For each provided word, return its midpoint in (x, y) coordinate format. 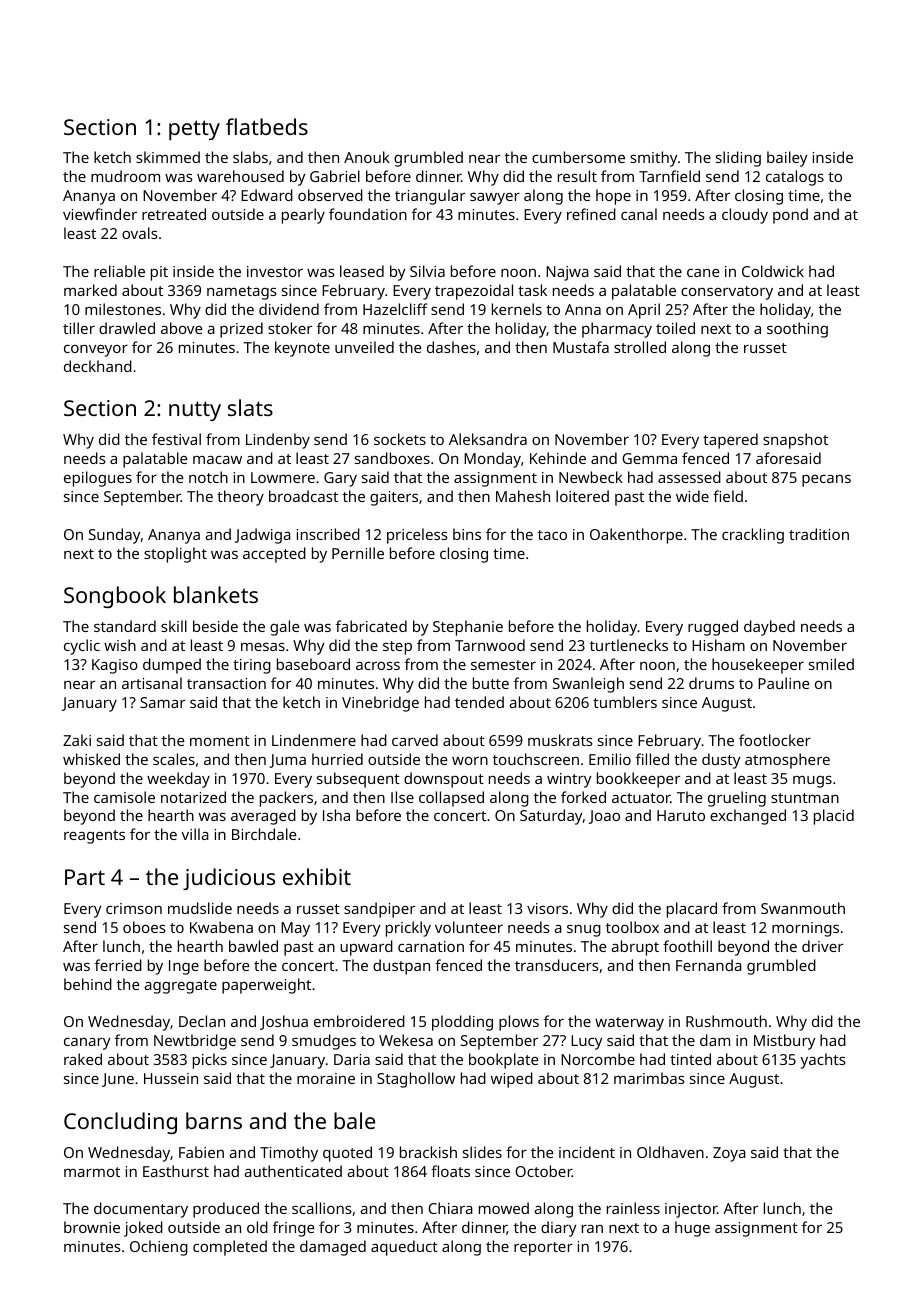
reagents (94, 837)
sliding (738, 159)
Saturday (551, 817)
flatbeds (267, 126)
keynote (302, 349)
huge (692, 1229)
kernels (517, 309)
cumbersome (578, 157)
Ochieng (159, 1248)
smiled (831, 664)
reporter (543, 1249)
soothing (797, 330)
